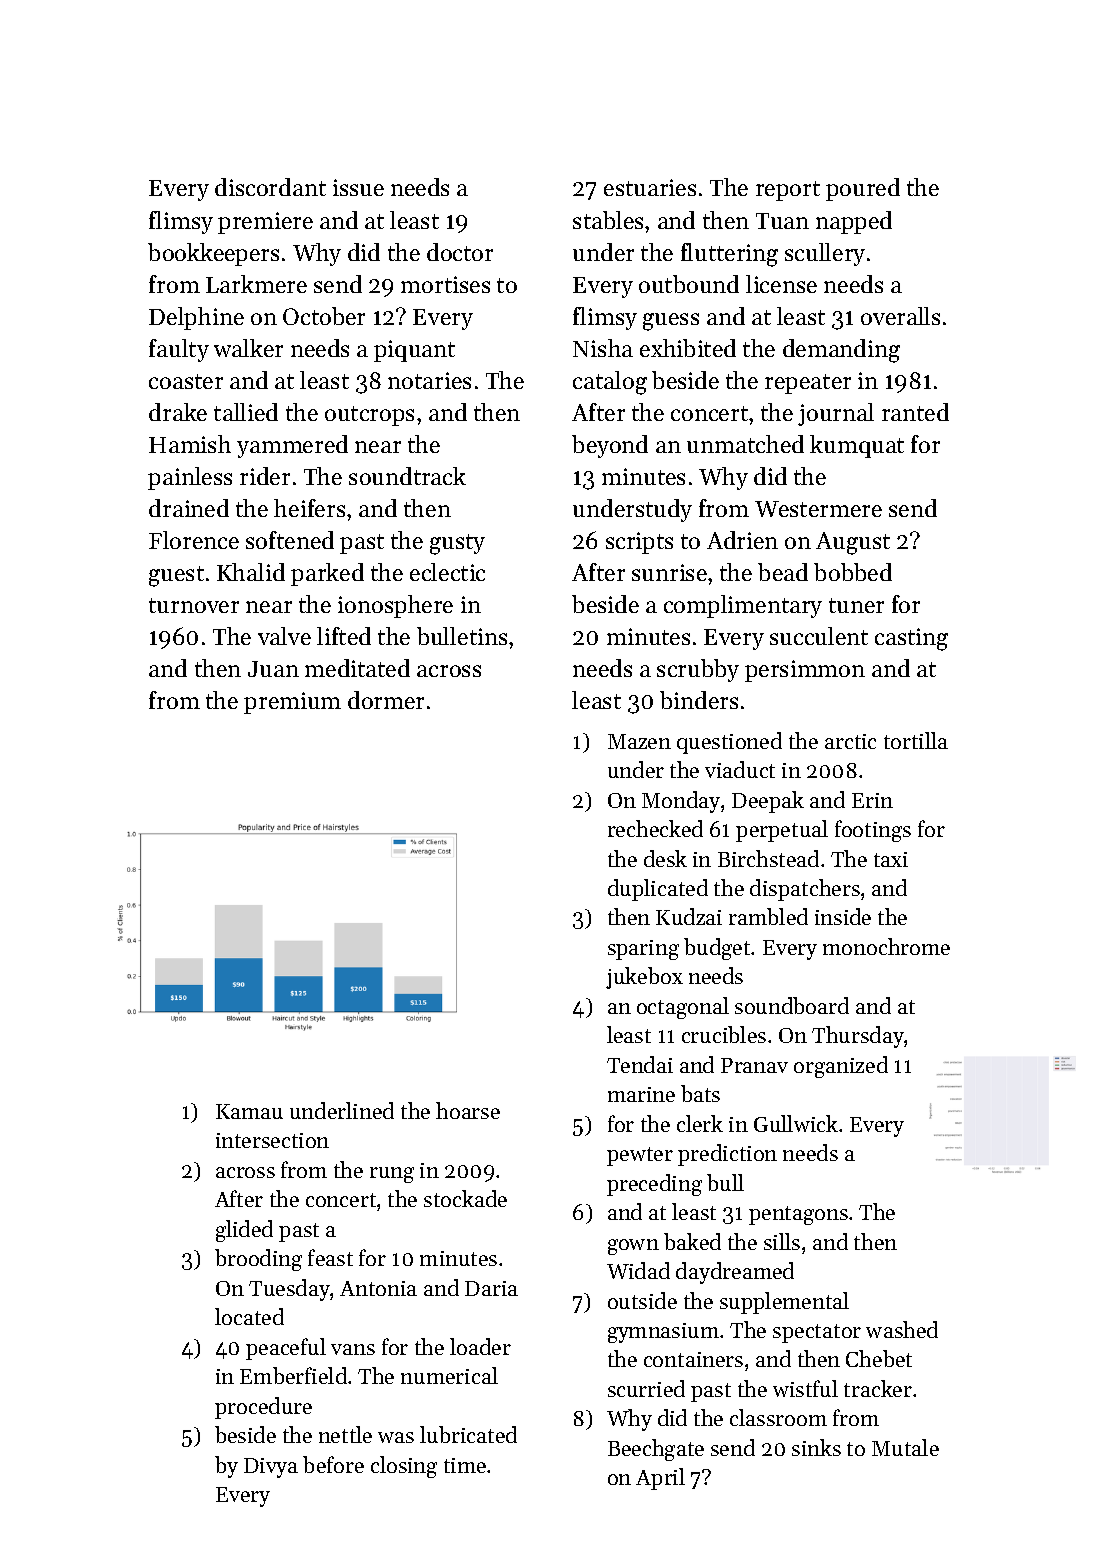  What do you see at coordinates (457, 544) in the screenshot?
I see `gusty` at bounding box center [457, 544].
